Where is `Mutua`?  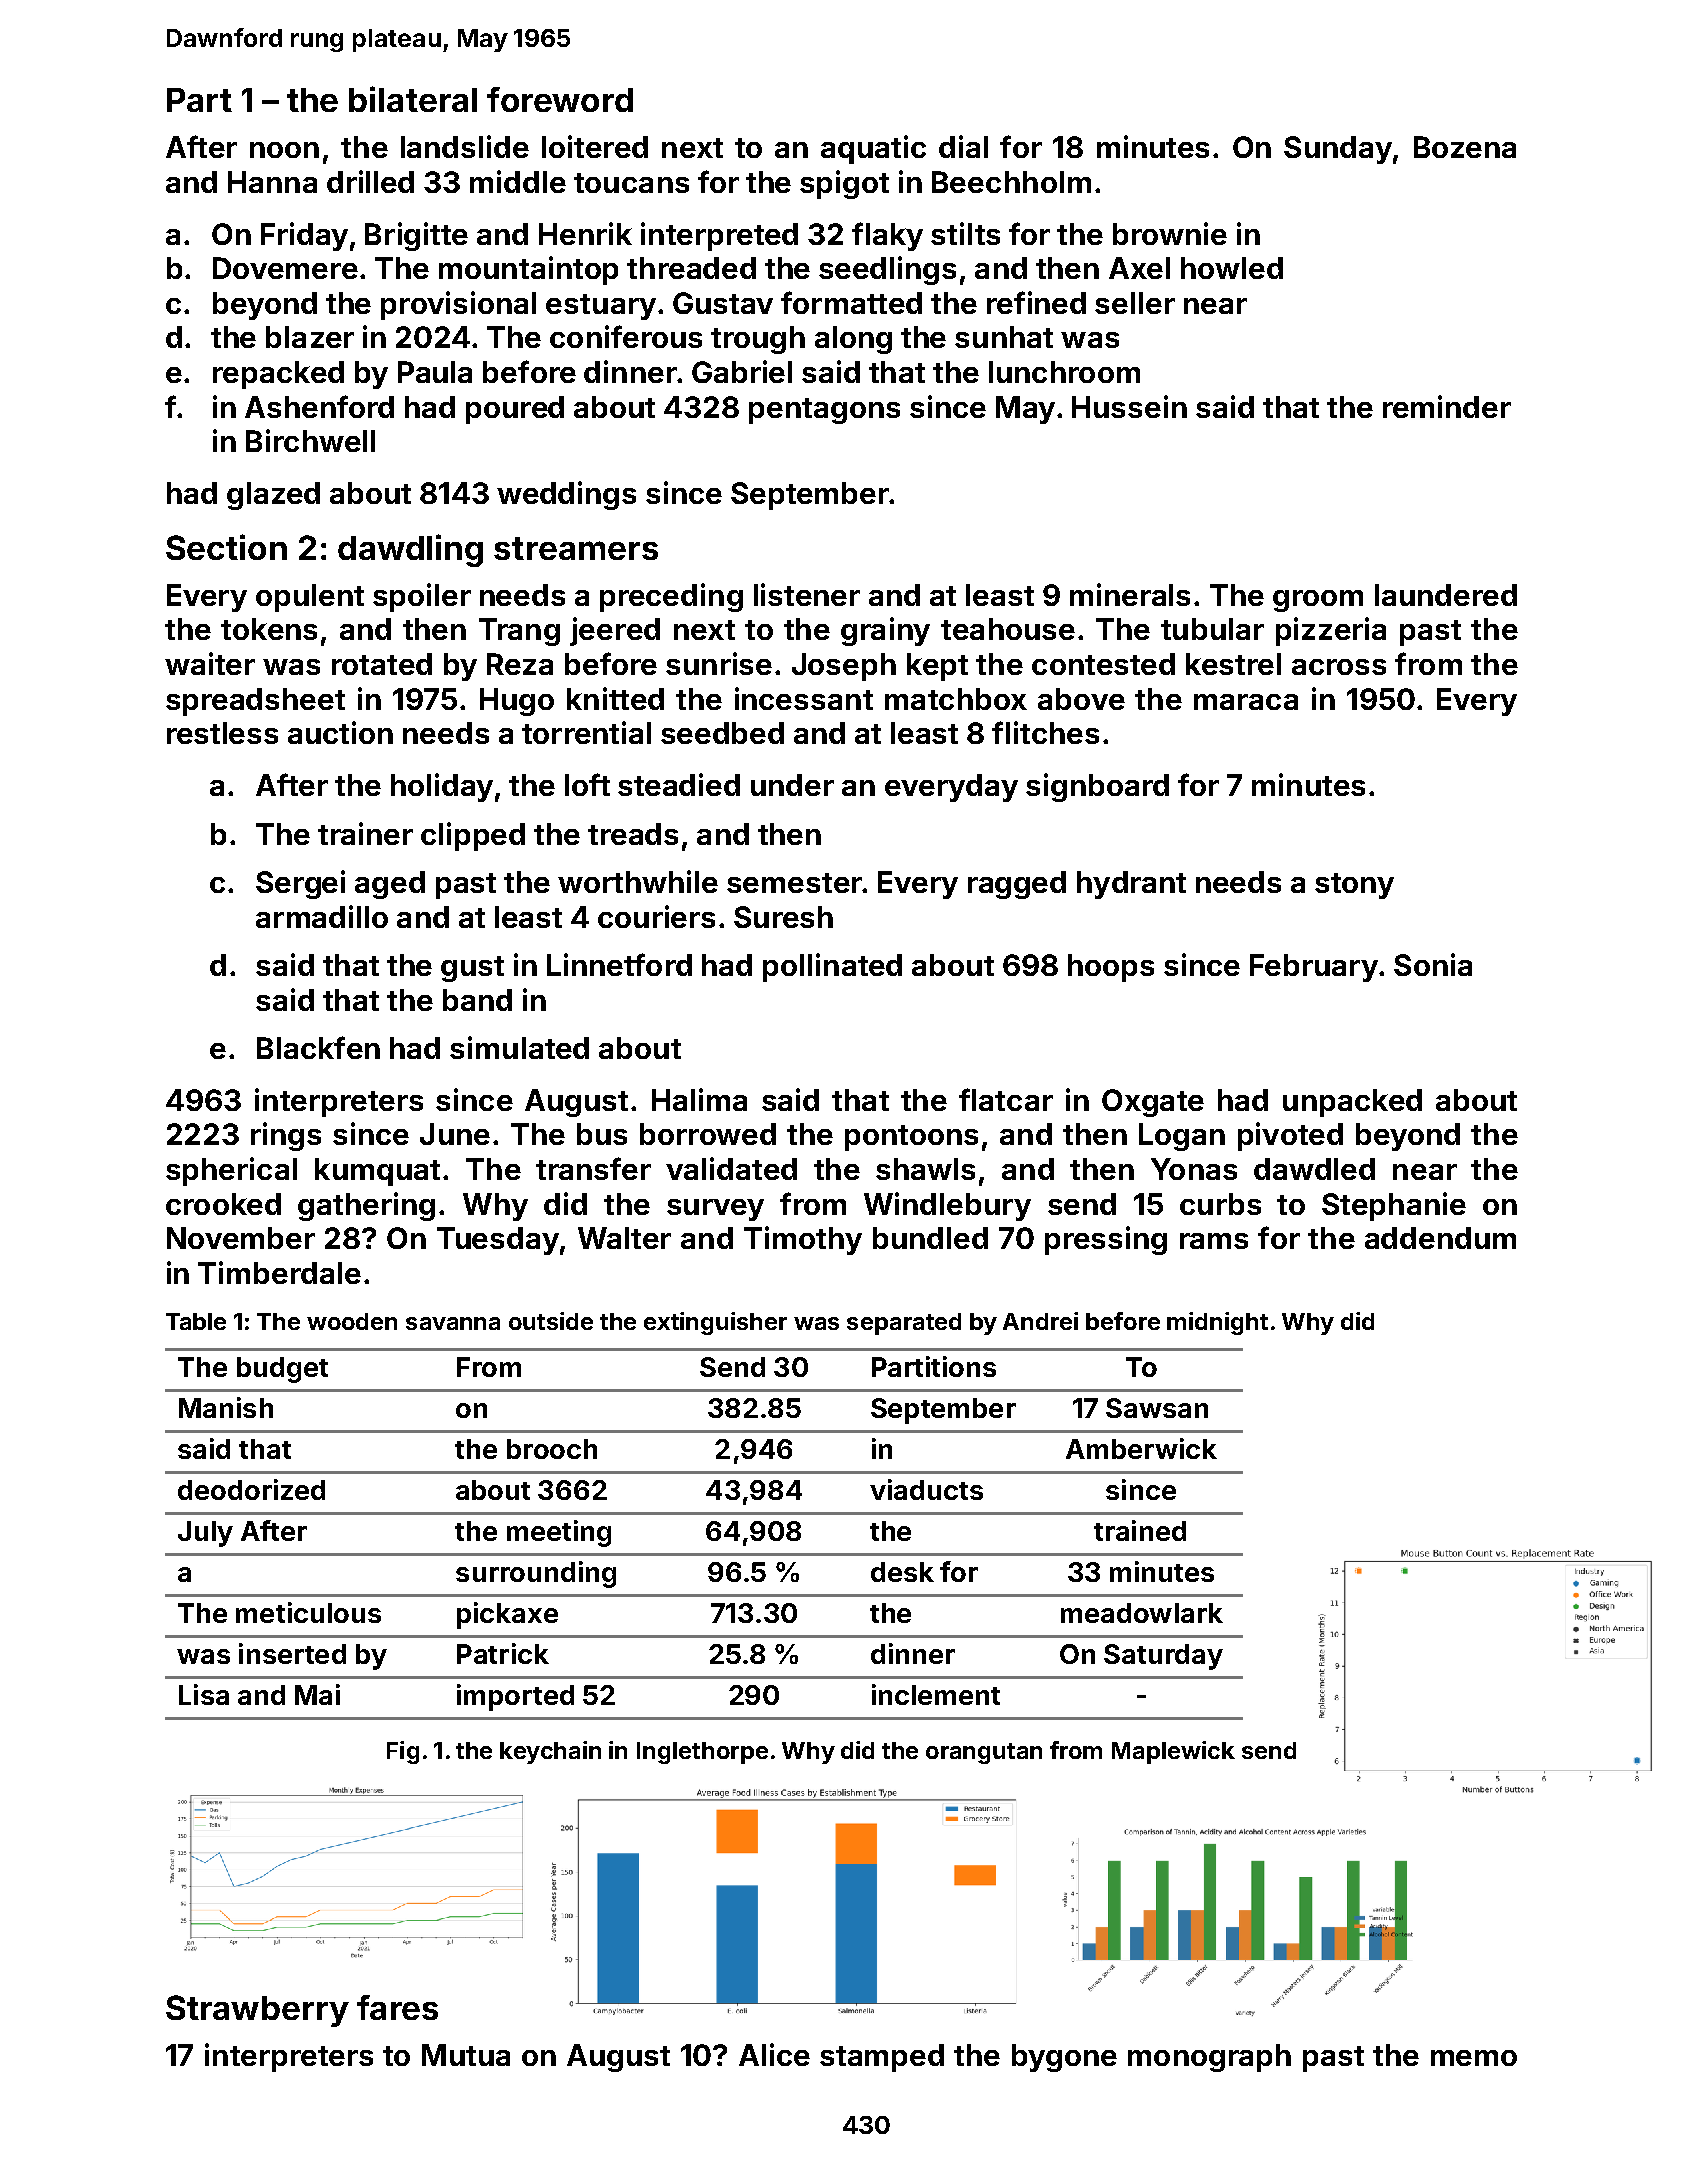 Mutua is located at coordinates (466, 2055).
